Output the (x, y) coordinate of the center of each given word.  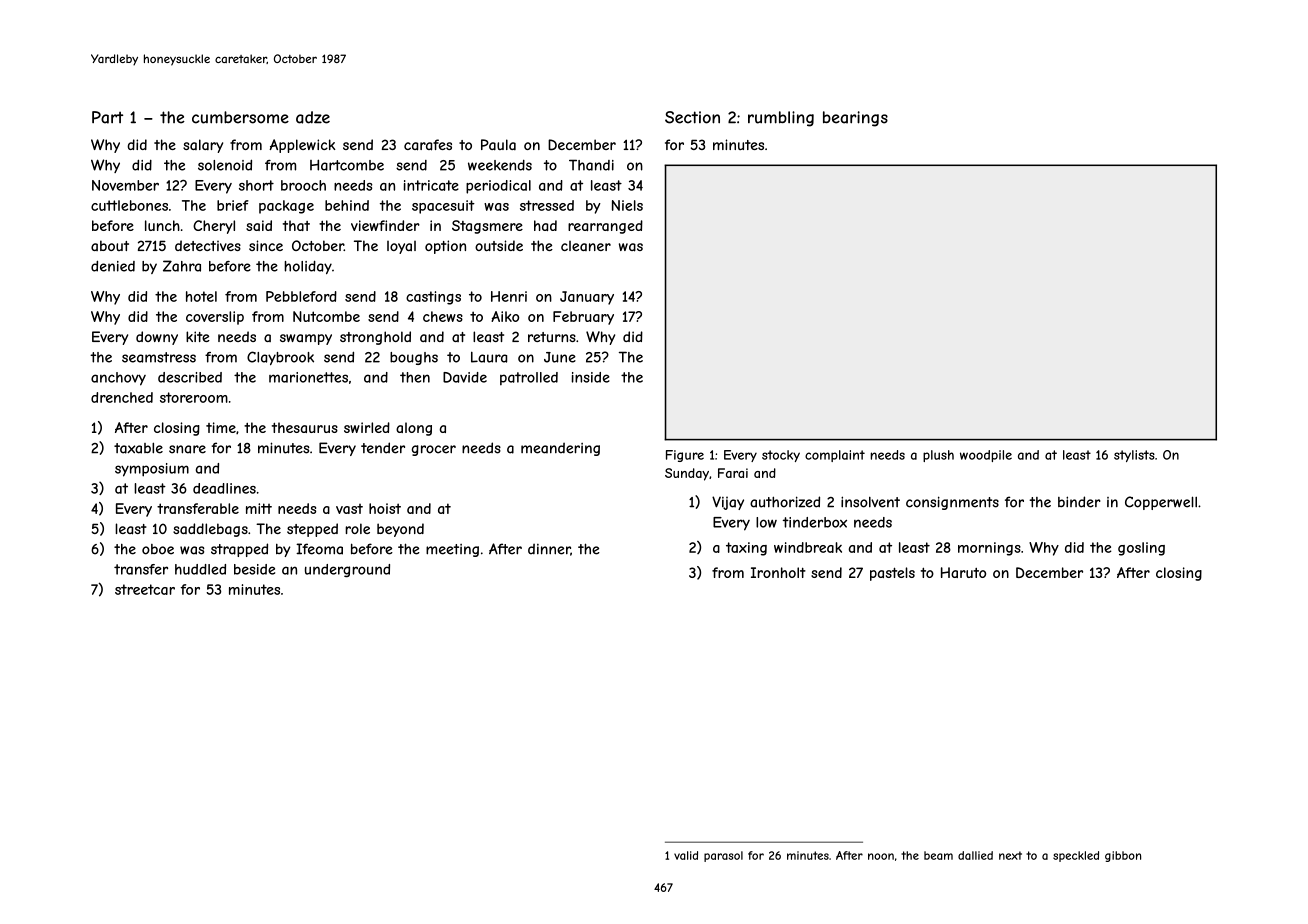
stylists (1134, 456)
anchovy (118, 379)
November (125, 185)
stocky (781, 456)
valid (686, 855)
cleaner (586, 246)
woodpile (986, 456)
